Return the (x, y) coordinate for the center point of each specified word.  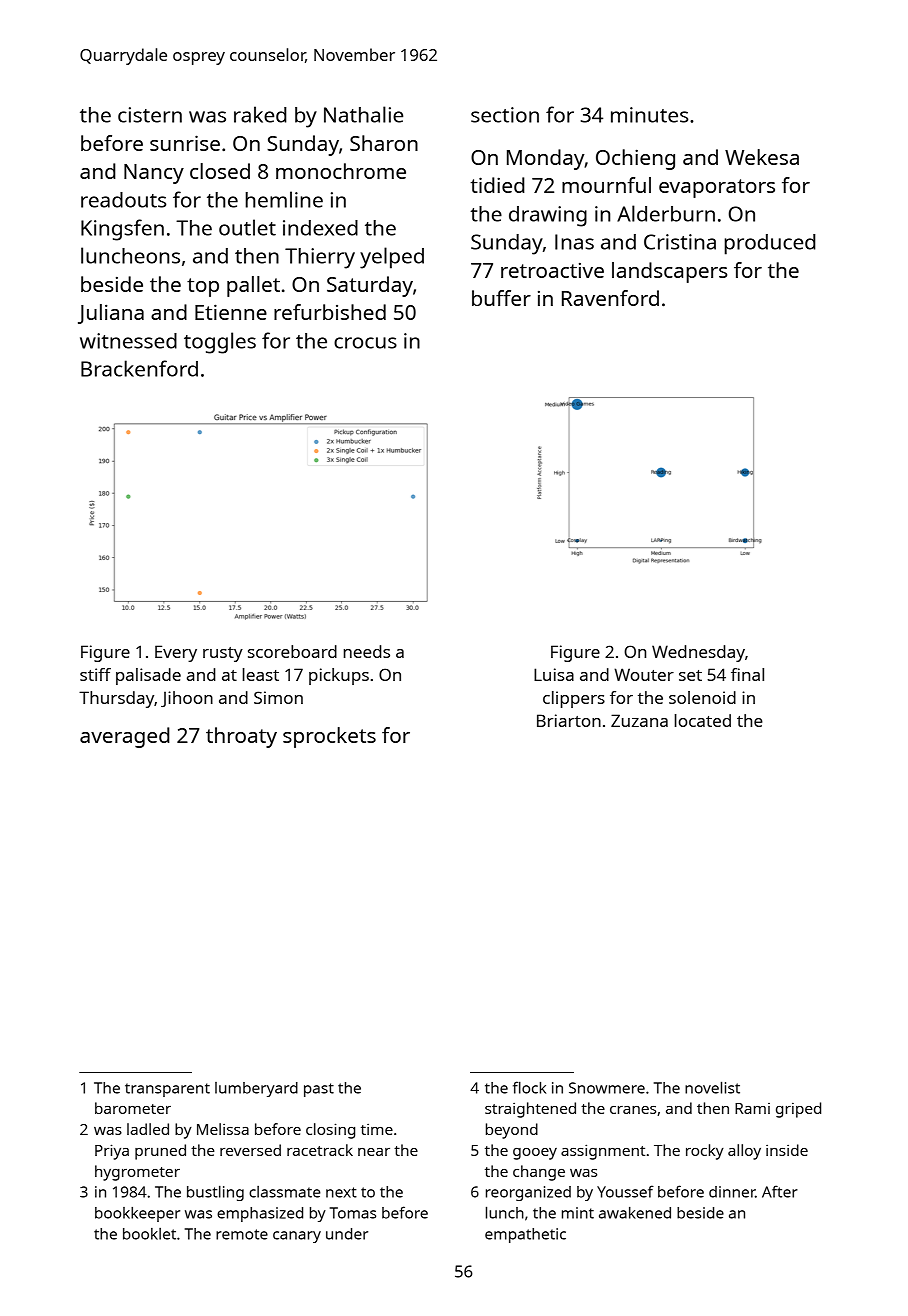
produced (770, 244)
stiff (95, 674)
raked (260, 114)
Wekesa (762, 157)
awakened (635, 1213)
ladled (148, 1129)
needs (367, 651)
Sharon (384, 143)
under (347, 1234)
